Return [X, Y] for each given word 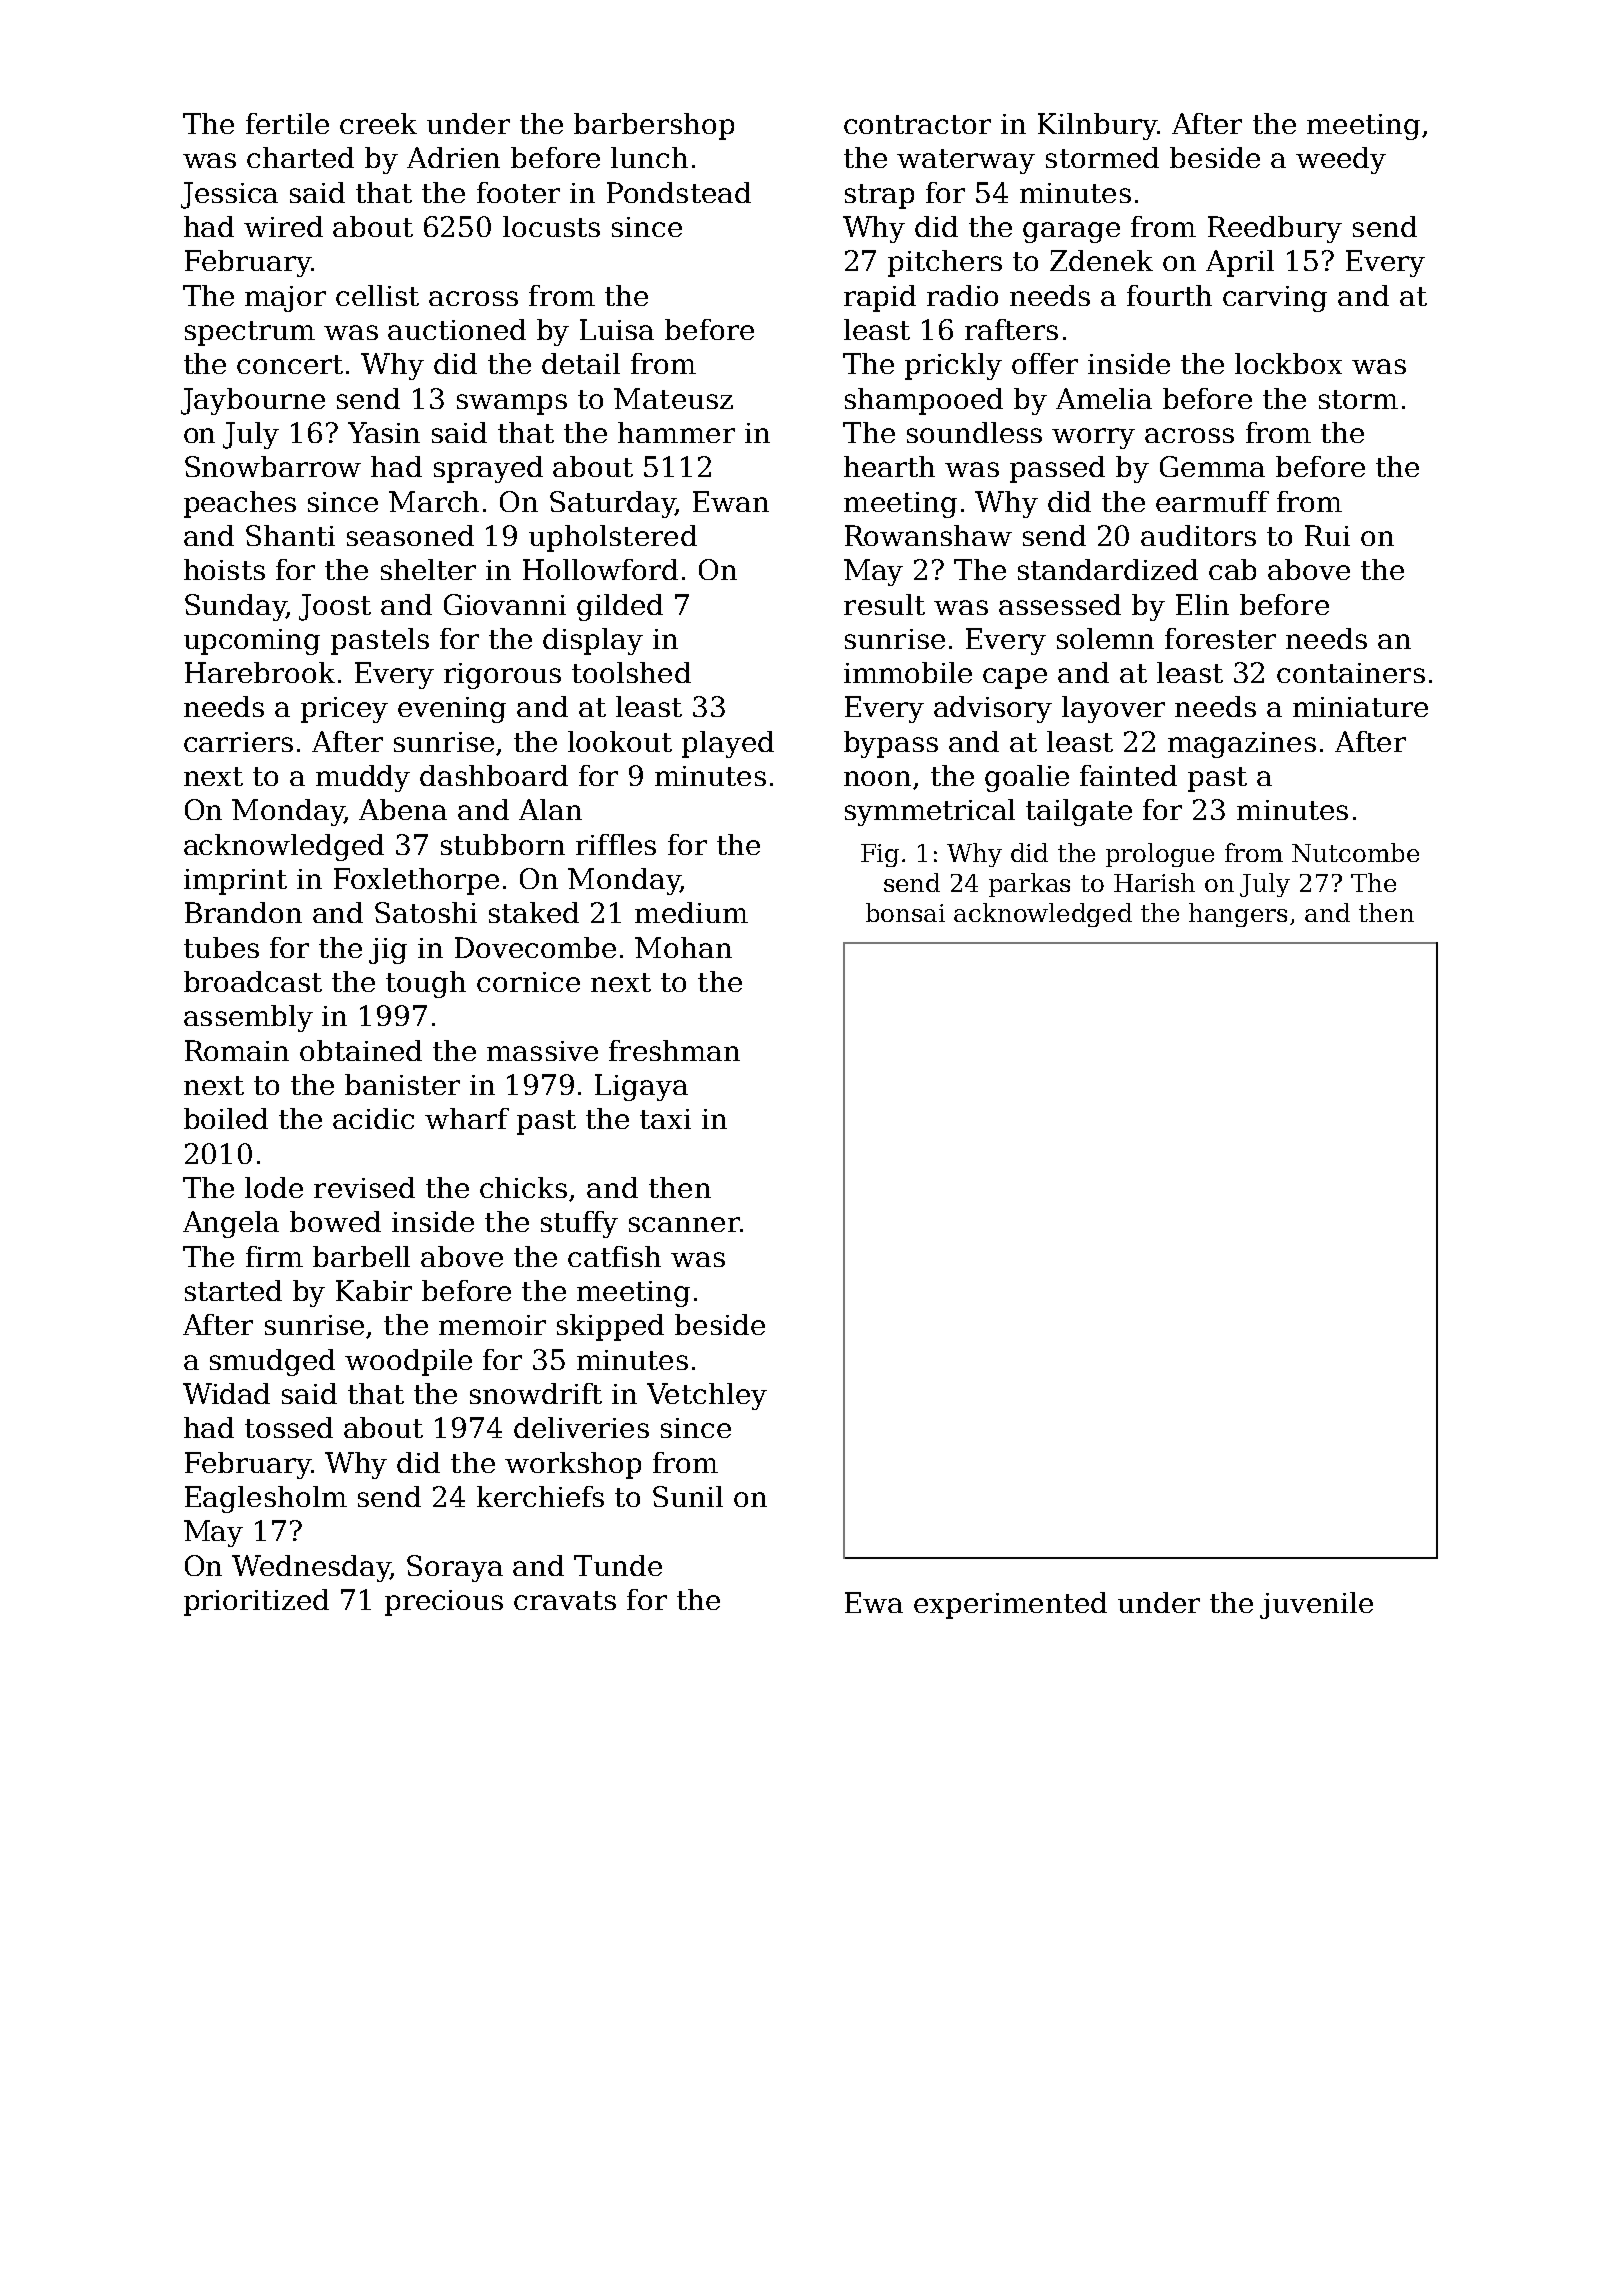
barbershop [654, 126]
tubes [221, 947]
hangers [1238, 915]
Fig [880, 855]
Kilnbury [1097, 126]
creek [378, 123]
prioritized [256, 1602]
